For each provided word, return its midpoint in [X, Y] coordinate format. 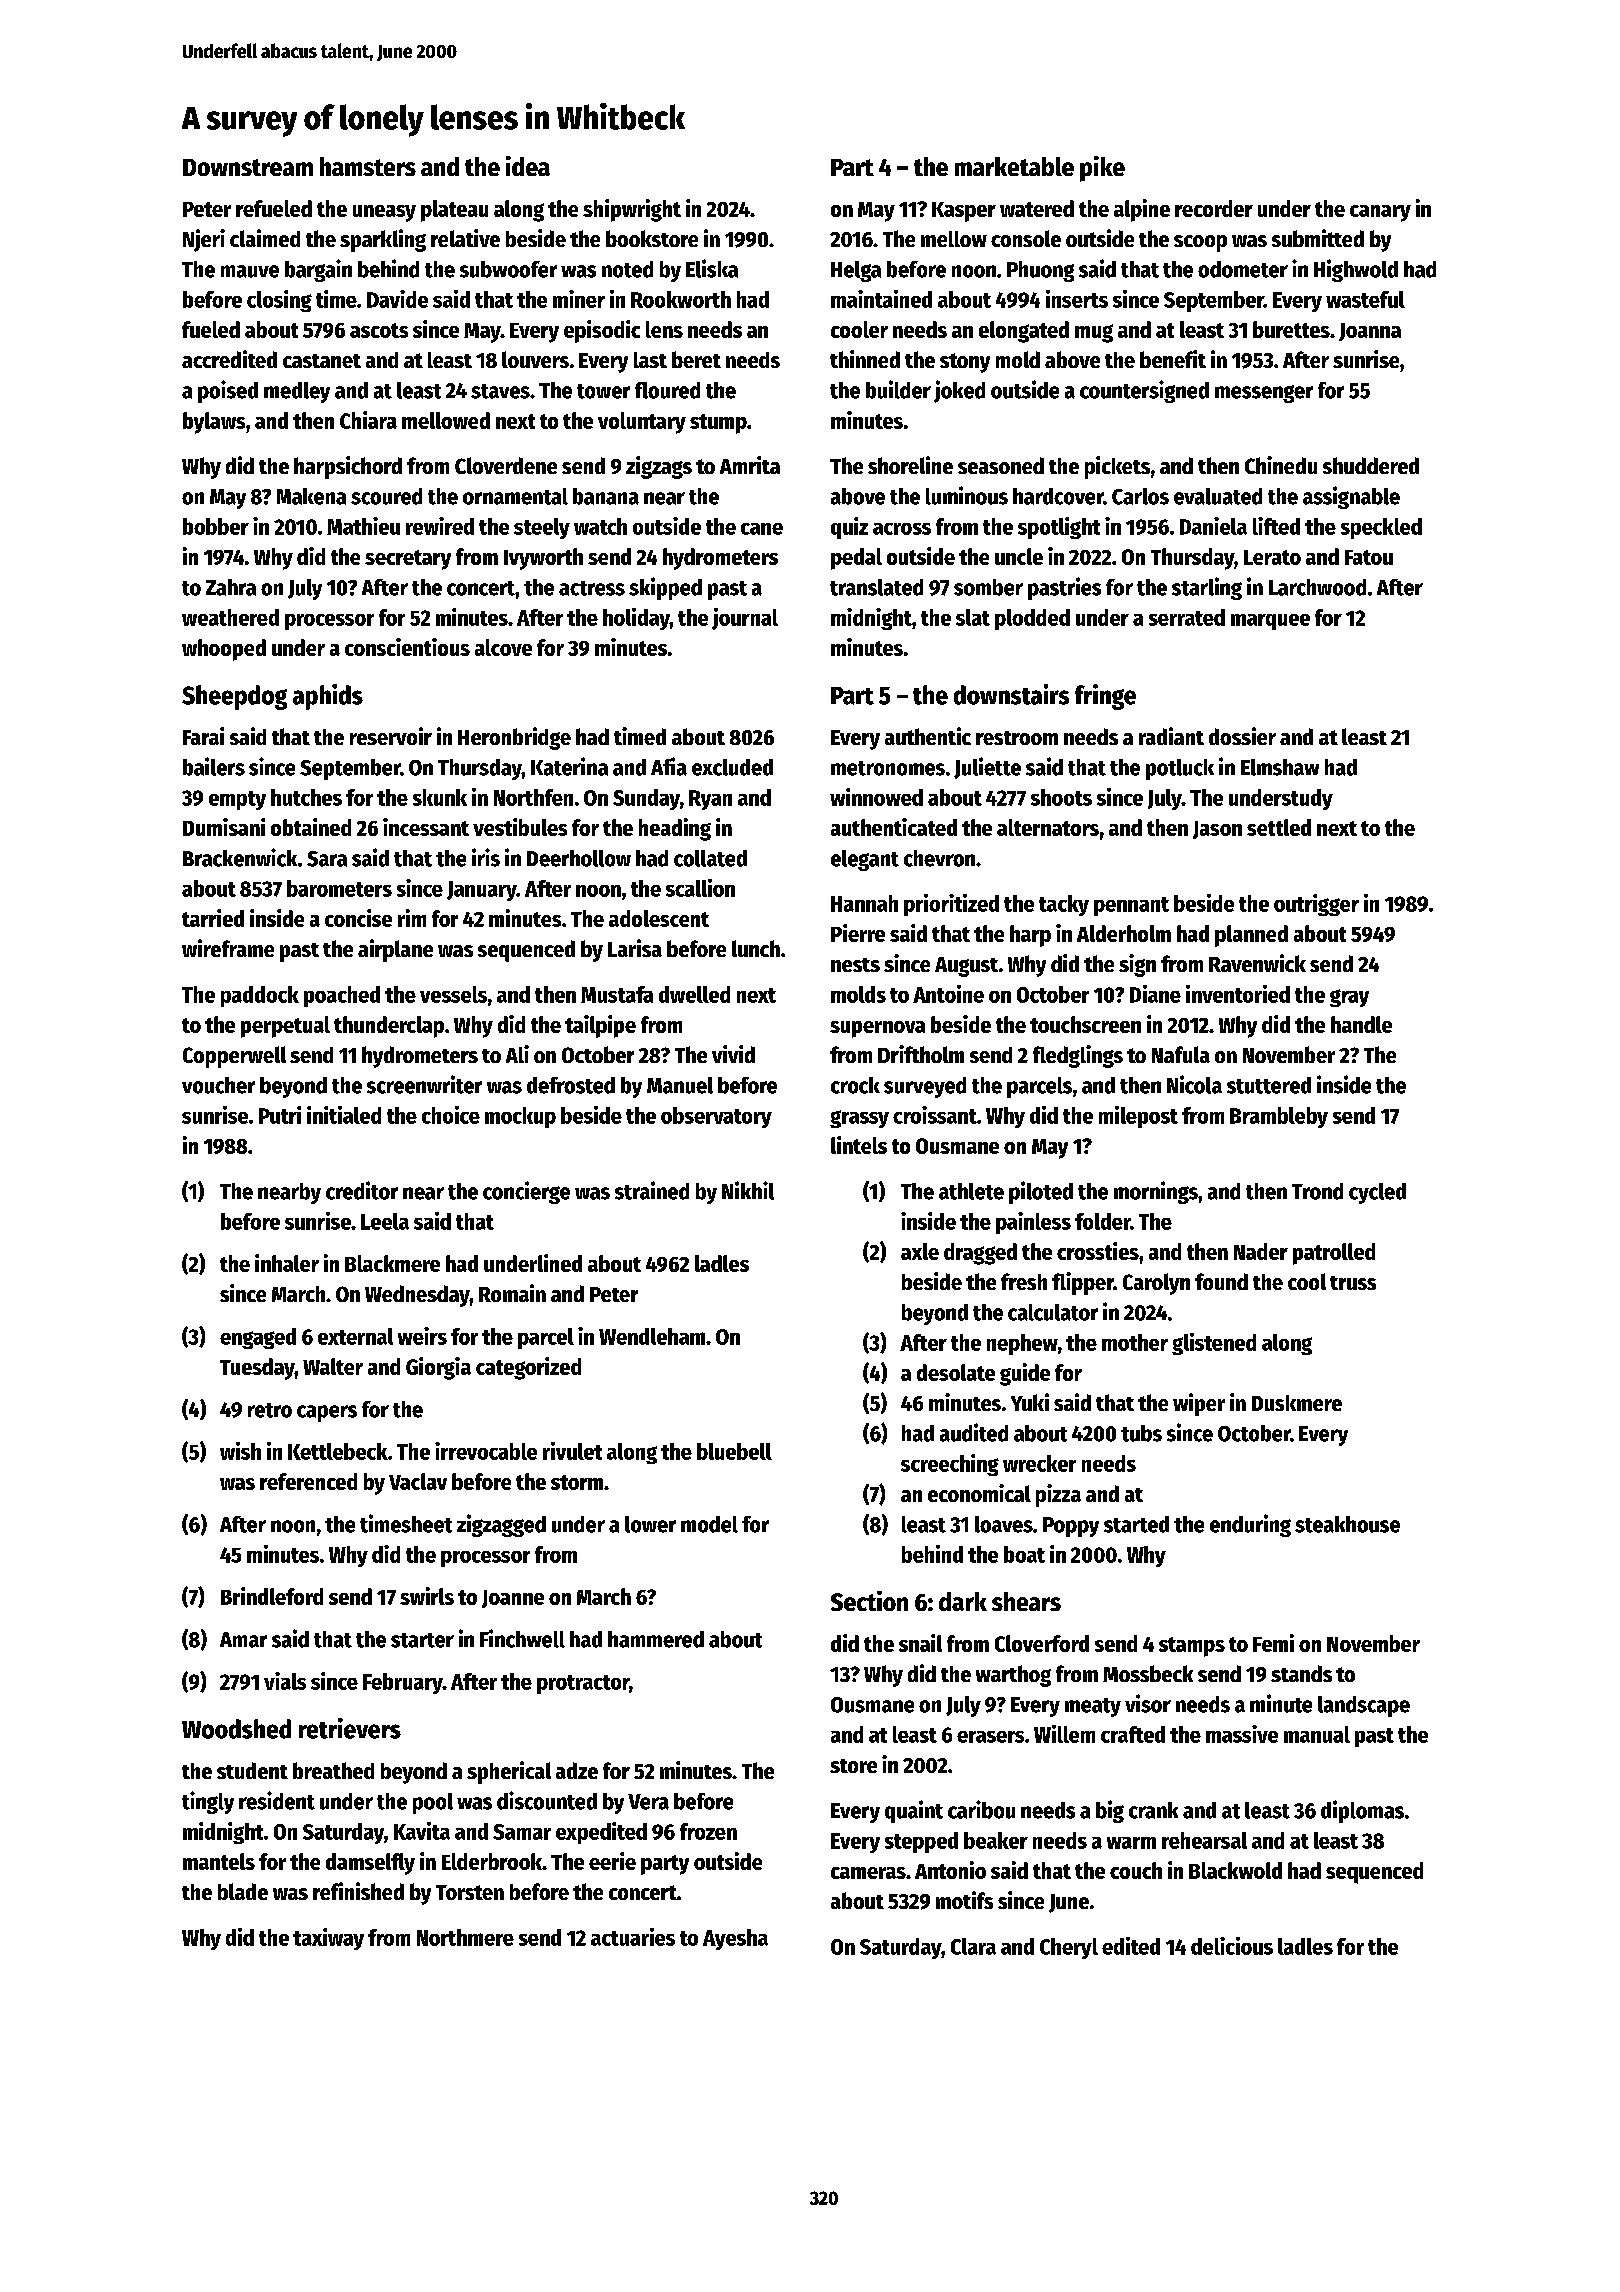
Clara [973, 1946]
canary [1380, 213]
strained [652, 1190]
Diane [1155, 994]
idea [528, 166]
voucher [218, 1085]
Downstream [248, 167]
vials [285, 1681]
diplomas [1362, 1811]
